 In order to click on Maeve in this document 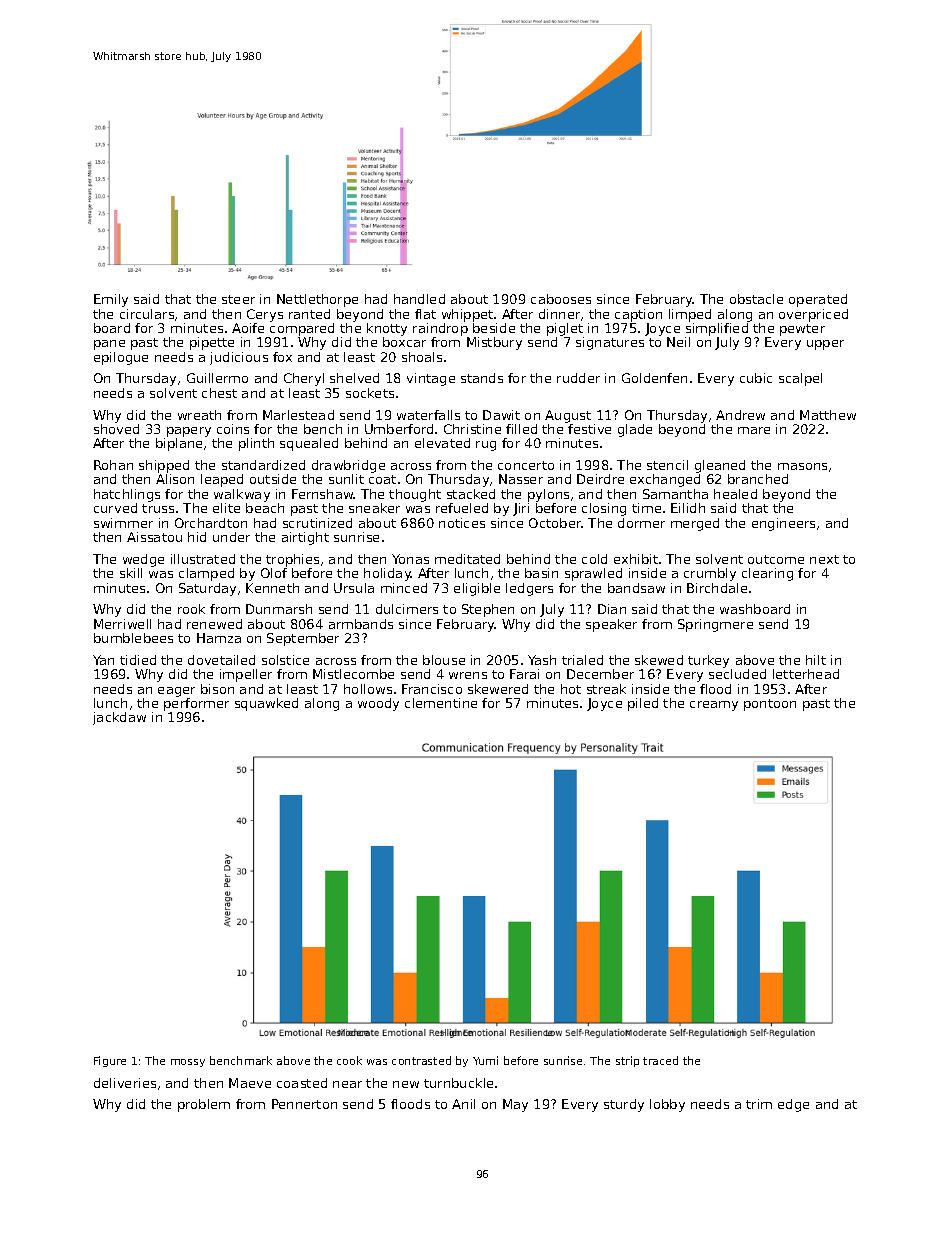, I will do `click(250, 1083)`.
